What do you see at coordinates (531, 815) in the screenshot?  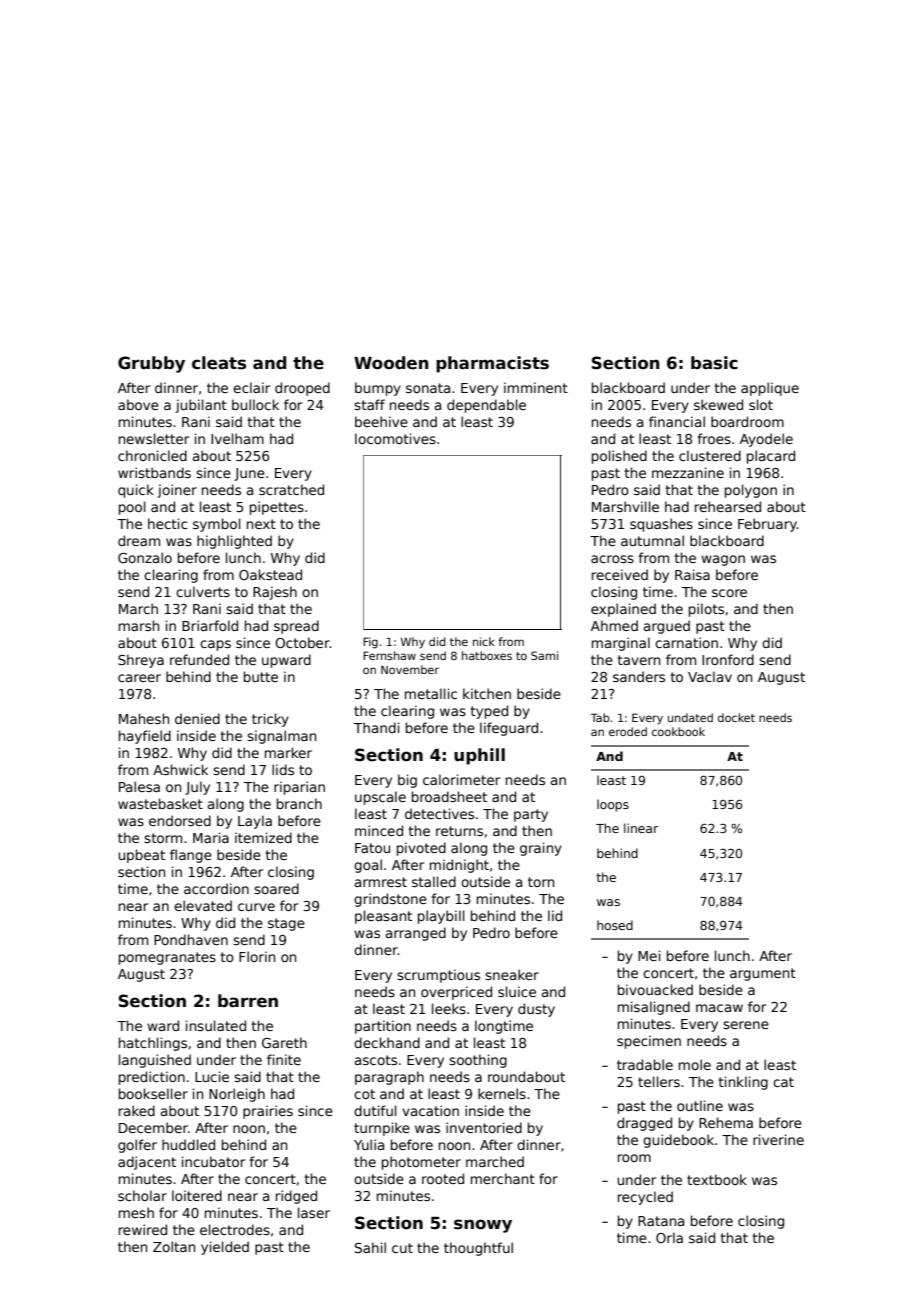 I see `party` at bounding box center [531, 815].
